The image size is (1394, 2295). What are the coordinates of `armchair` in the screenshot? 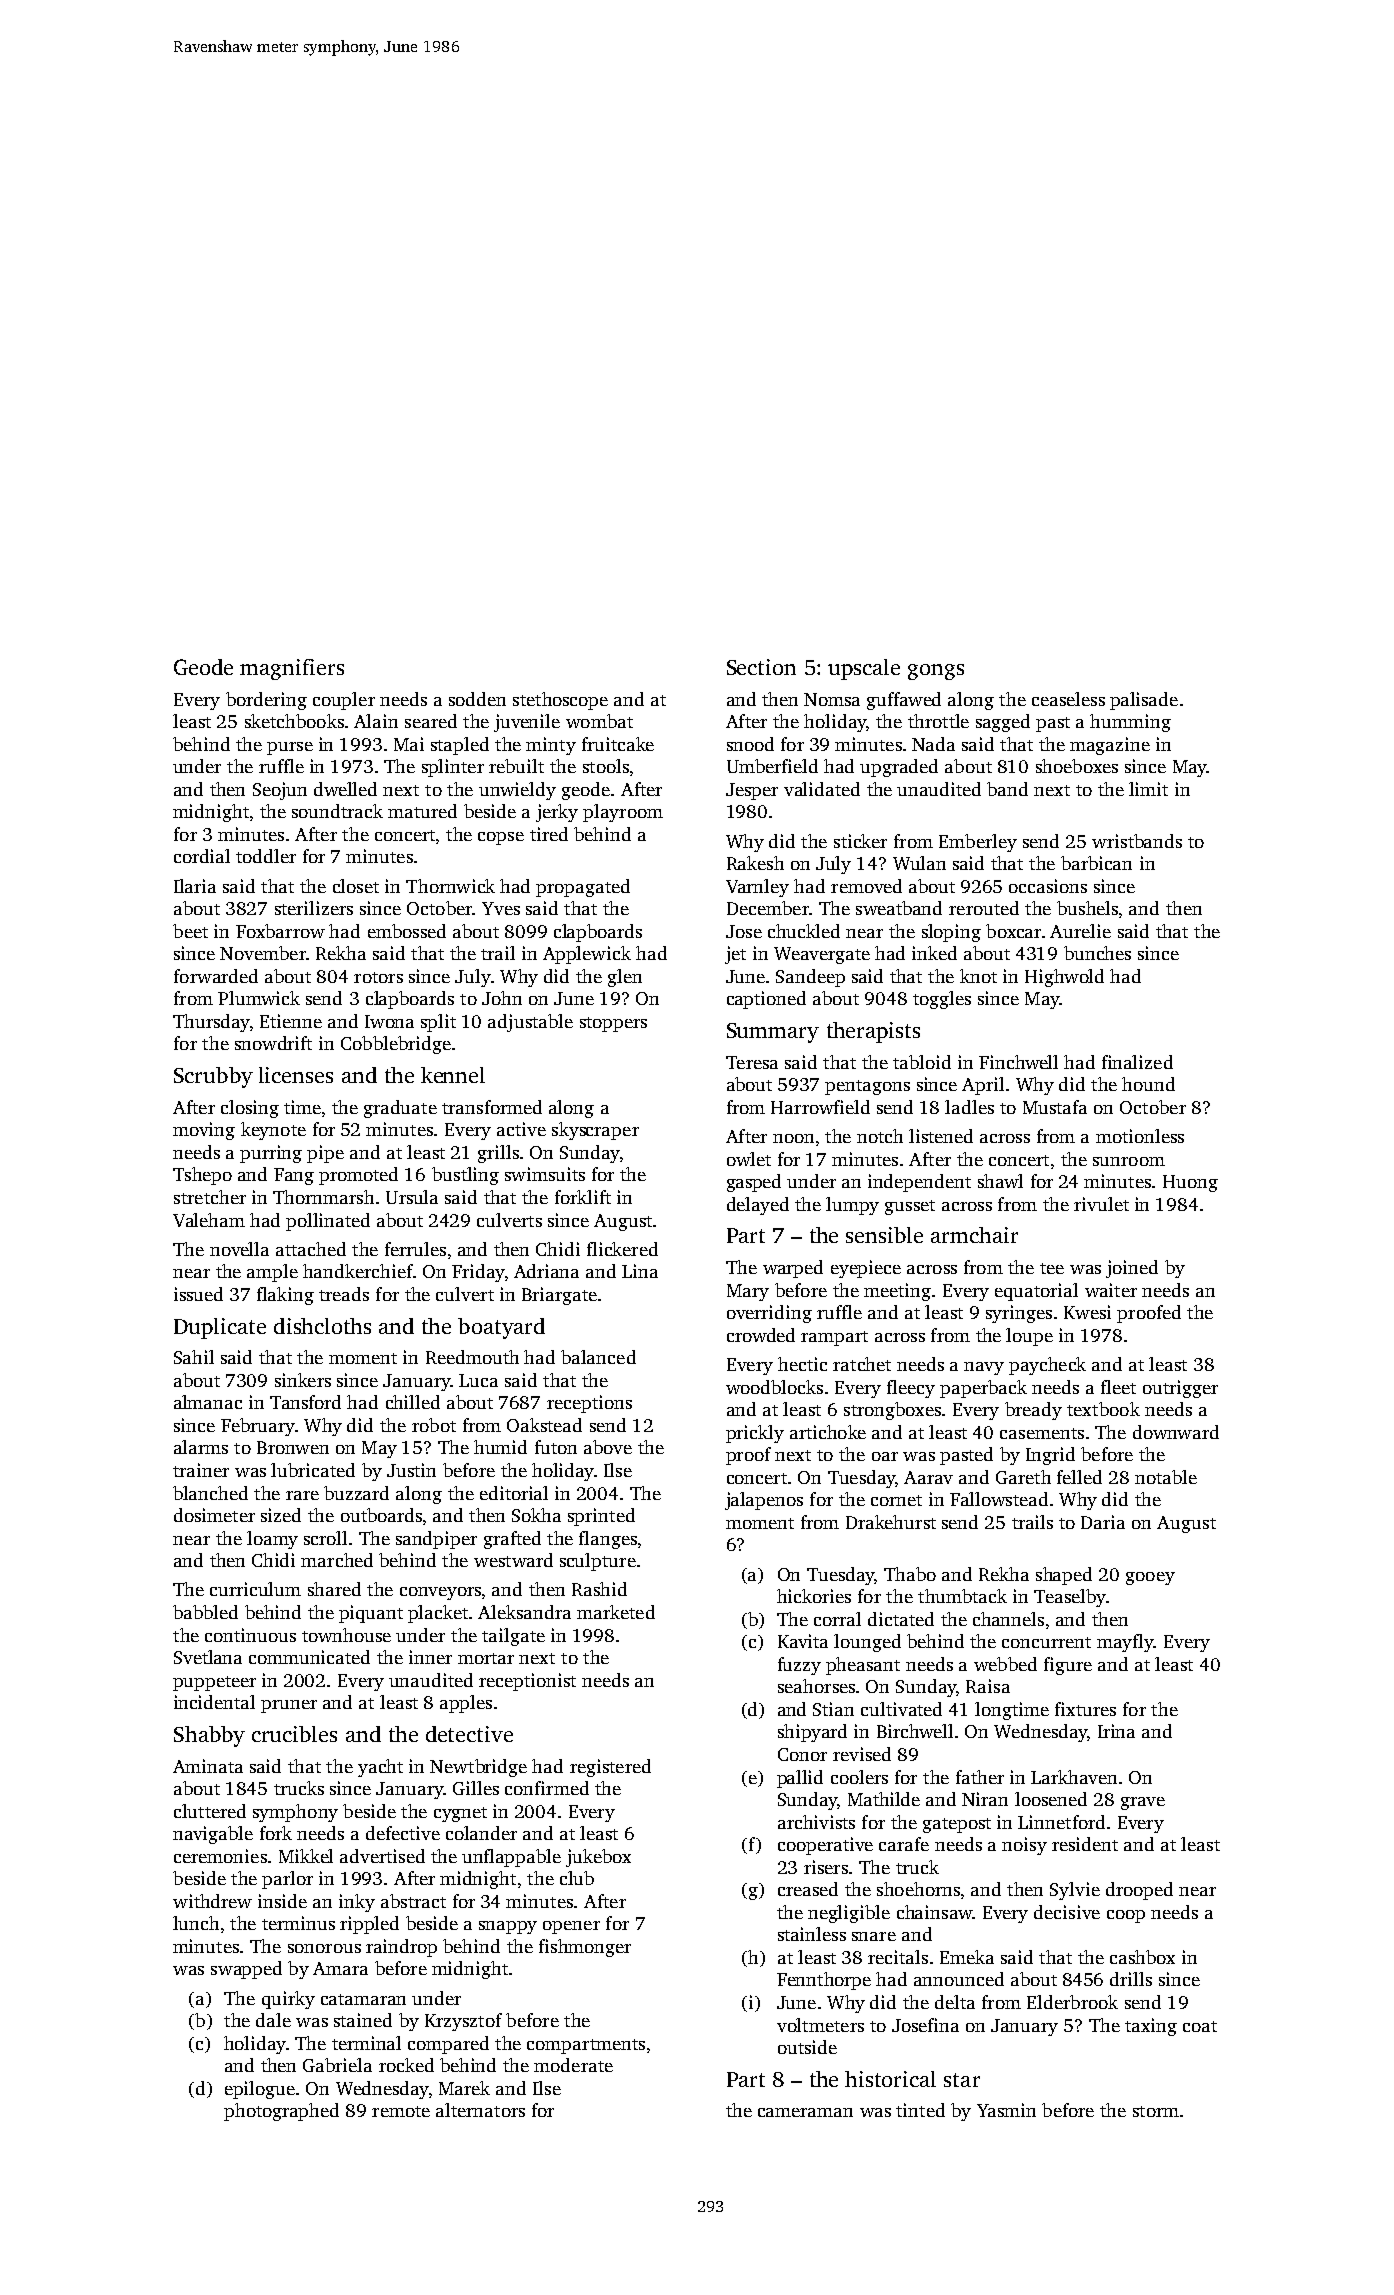 It's located at (974, 1235).
